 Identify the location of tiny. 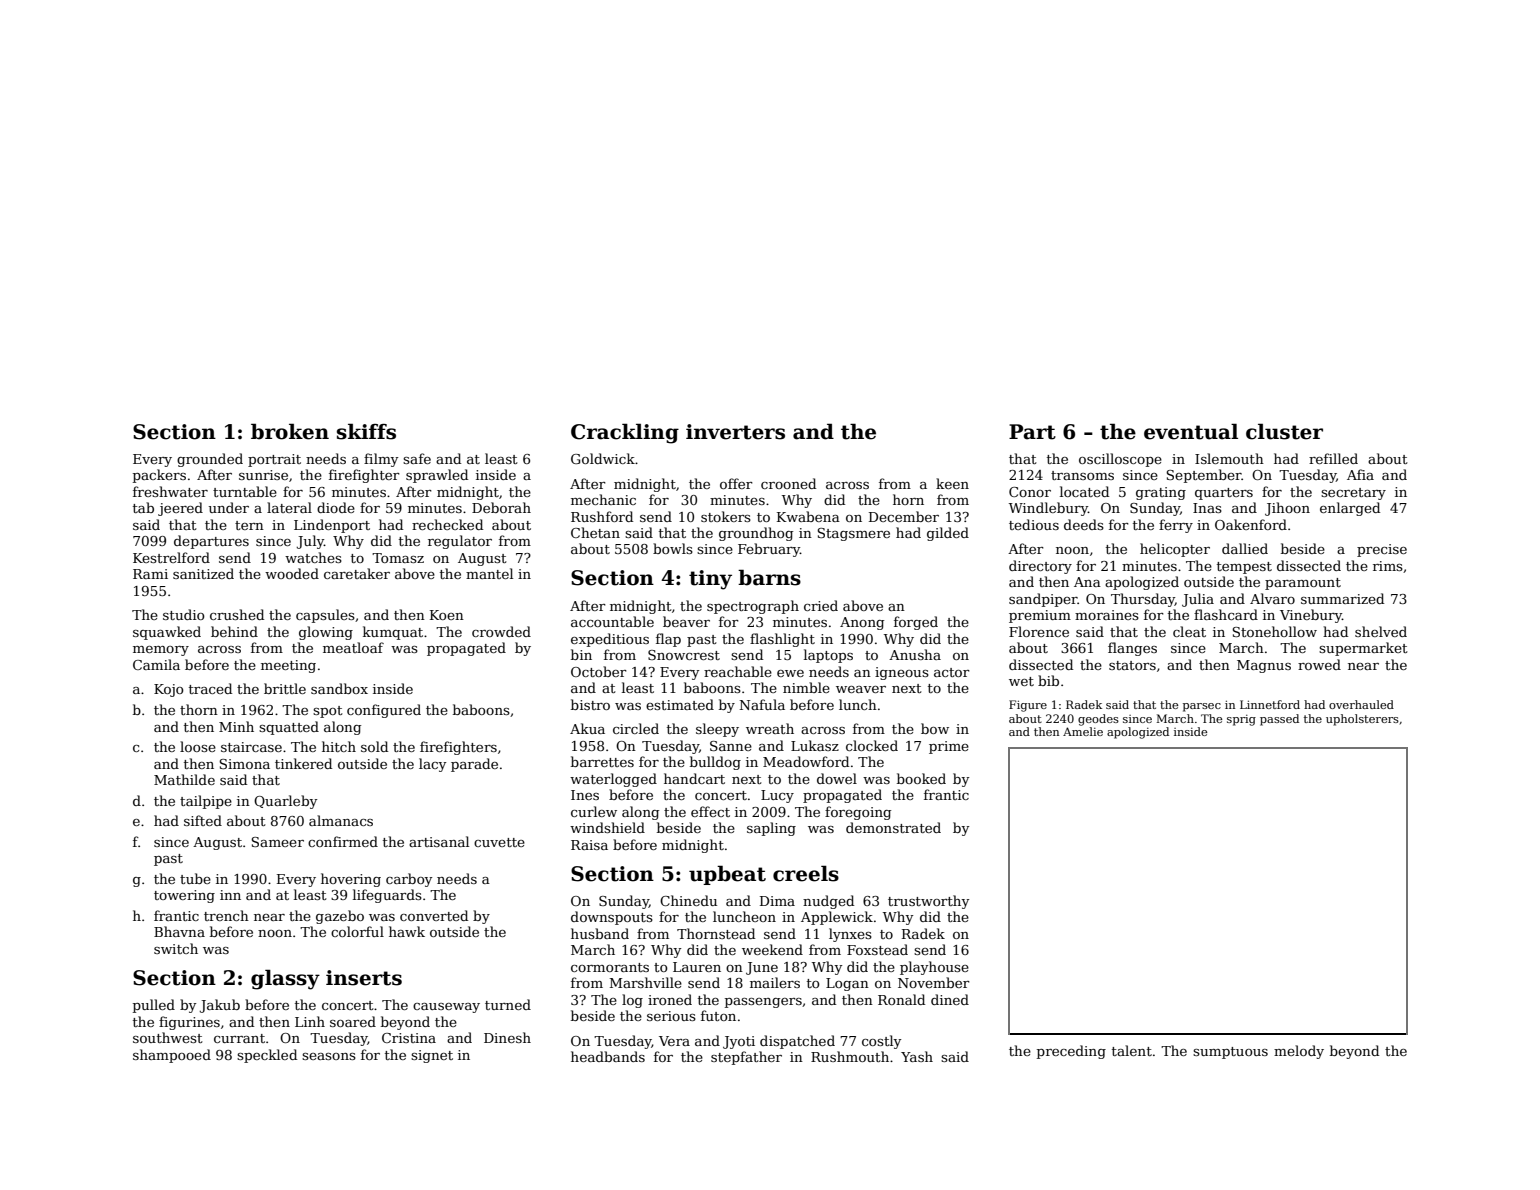
(710, 580).
